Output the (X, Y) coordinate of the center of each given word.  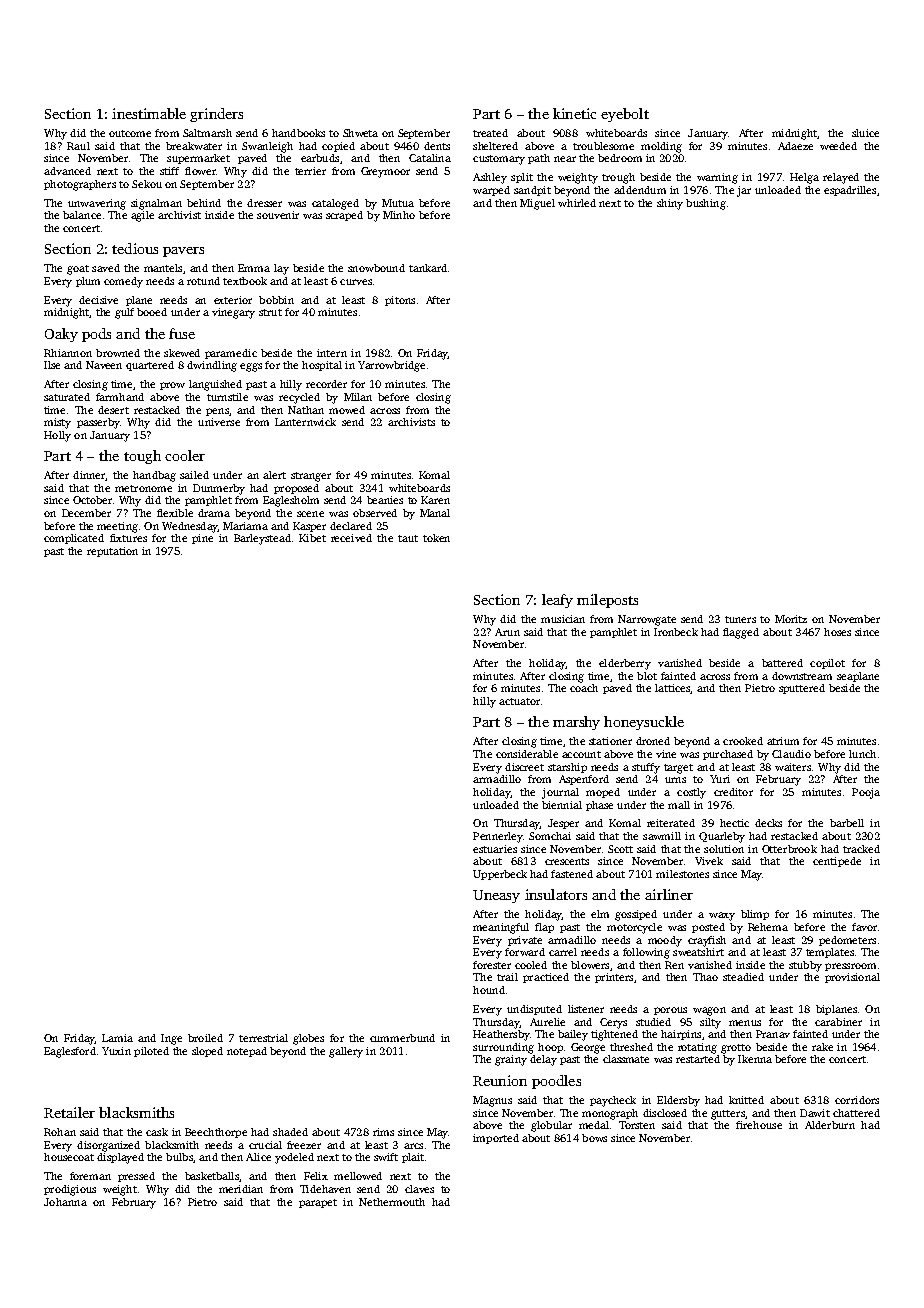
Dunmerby (219, 489)
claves (419, 1189)
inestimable (149, 113)
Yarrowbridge (391, 366)
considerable (527, 754)
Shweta (360, 133)
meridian (241, 1189)
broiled (205, 1038)
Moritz (791, 619)
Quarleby (722, 837)
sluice (865, 133)
